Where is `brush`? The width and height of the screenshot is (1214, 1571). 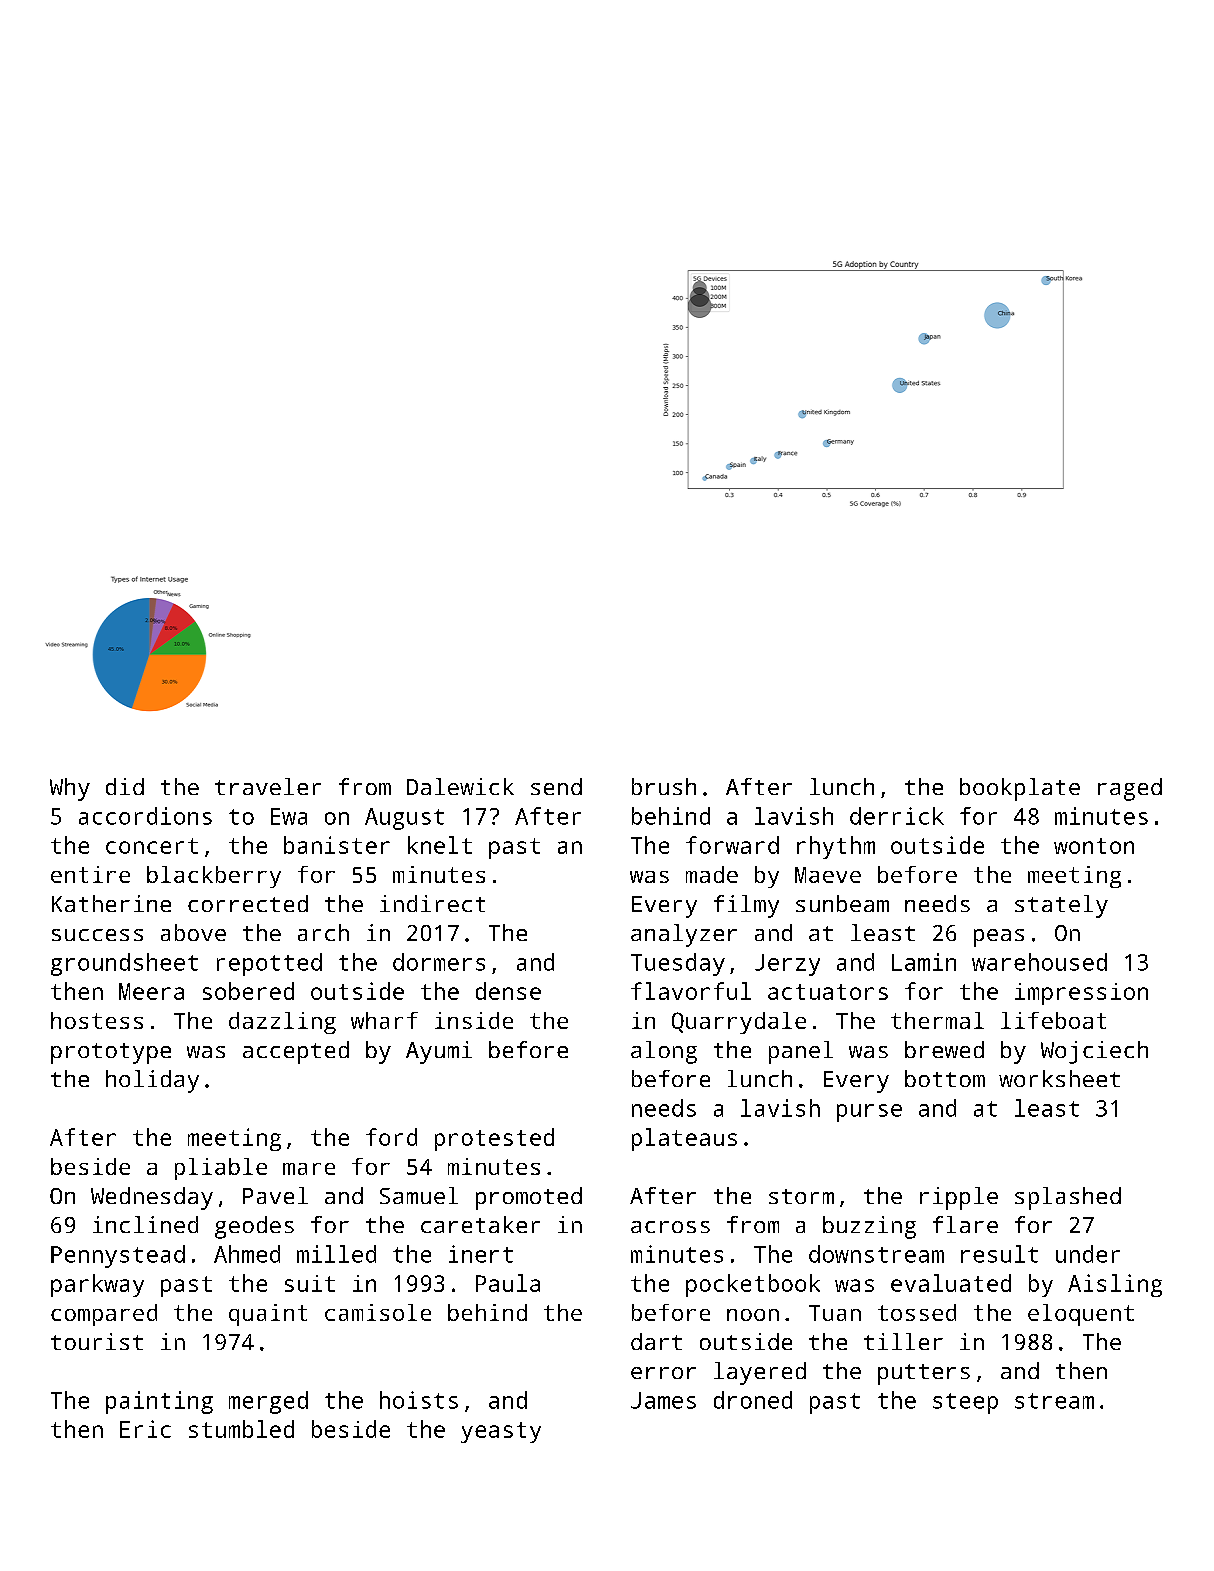 brush is located at coordinates (664, 786).
